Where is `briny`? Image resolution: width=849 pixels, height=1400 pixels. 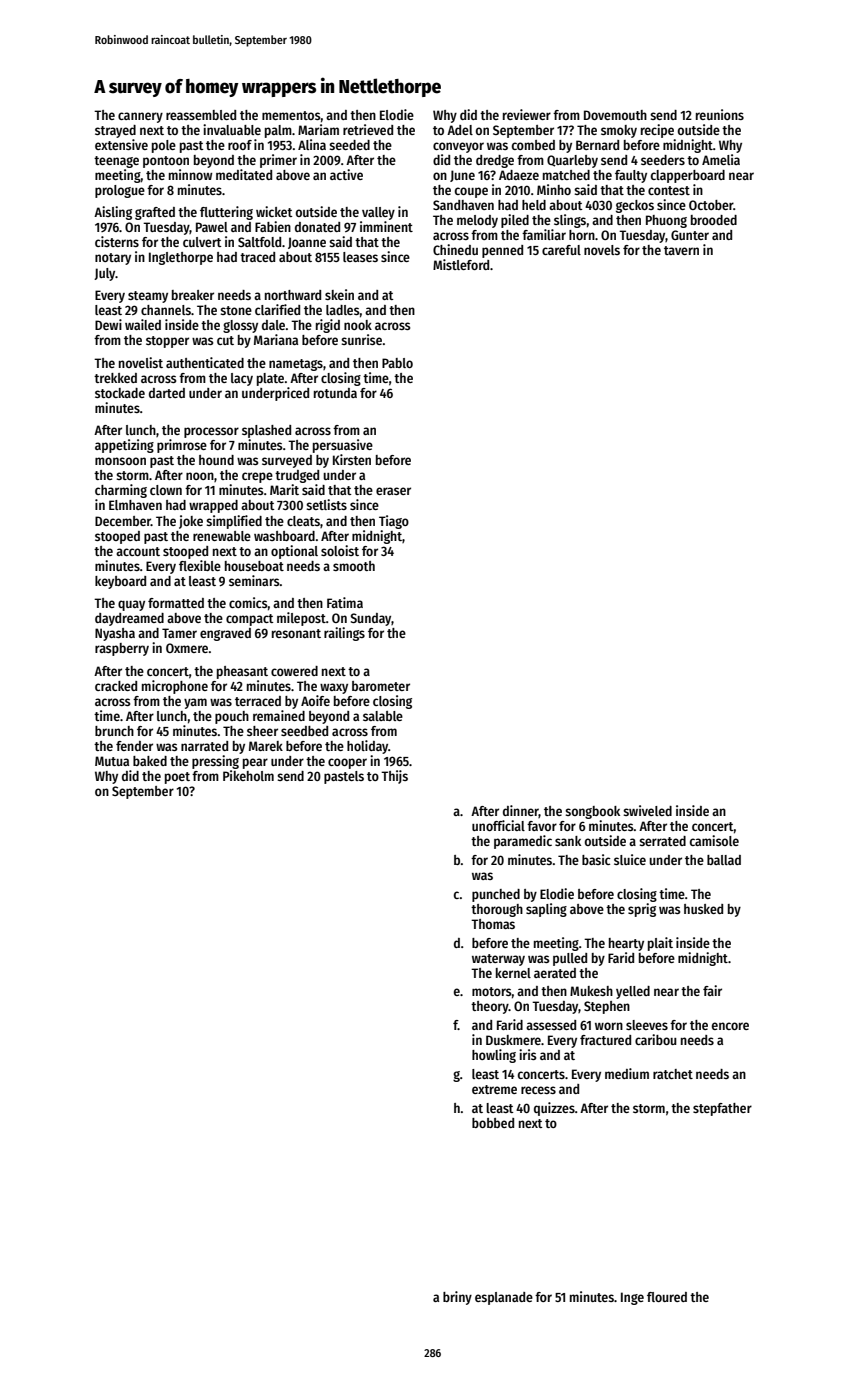
briny is located at coordinates (457, 1298).
